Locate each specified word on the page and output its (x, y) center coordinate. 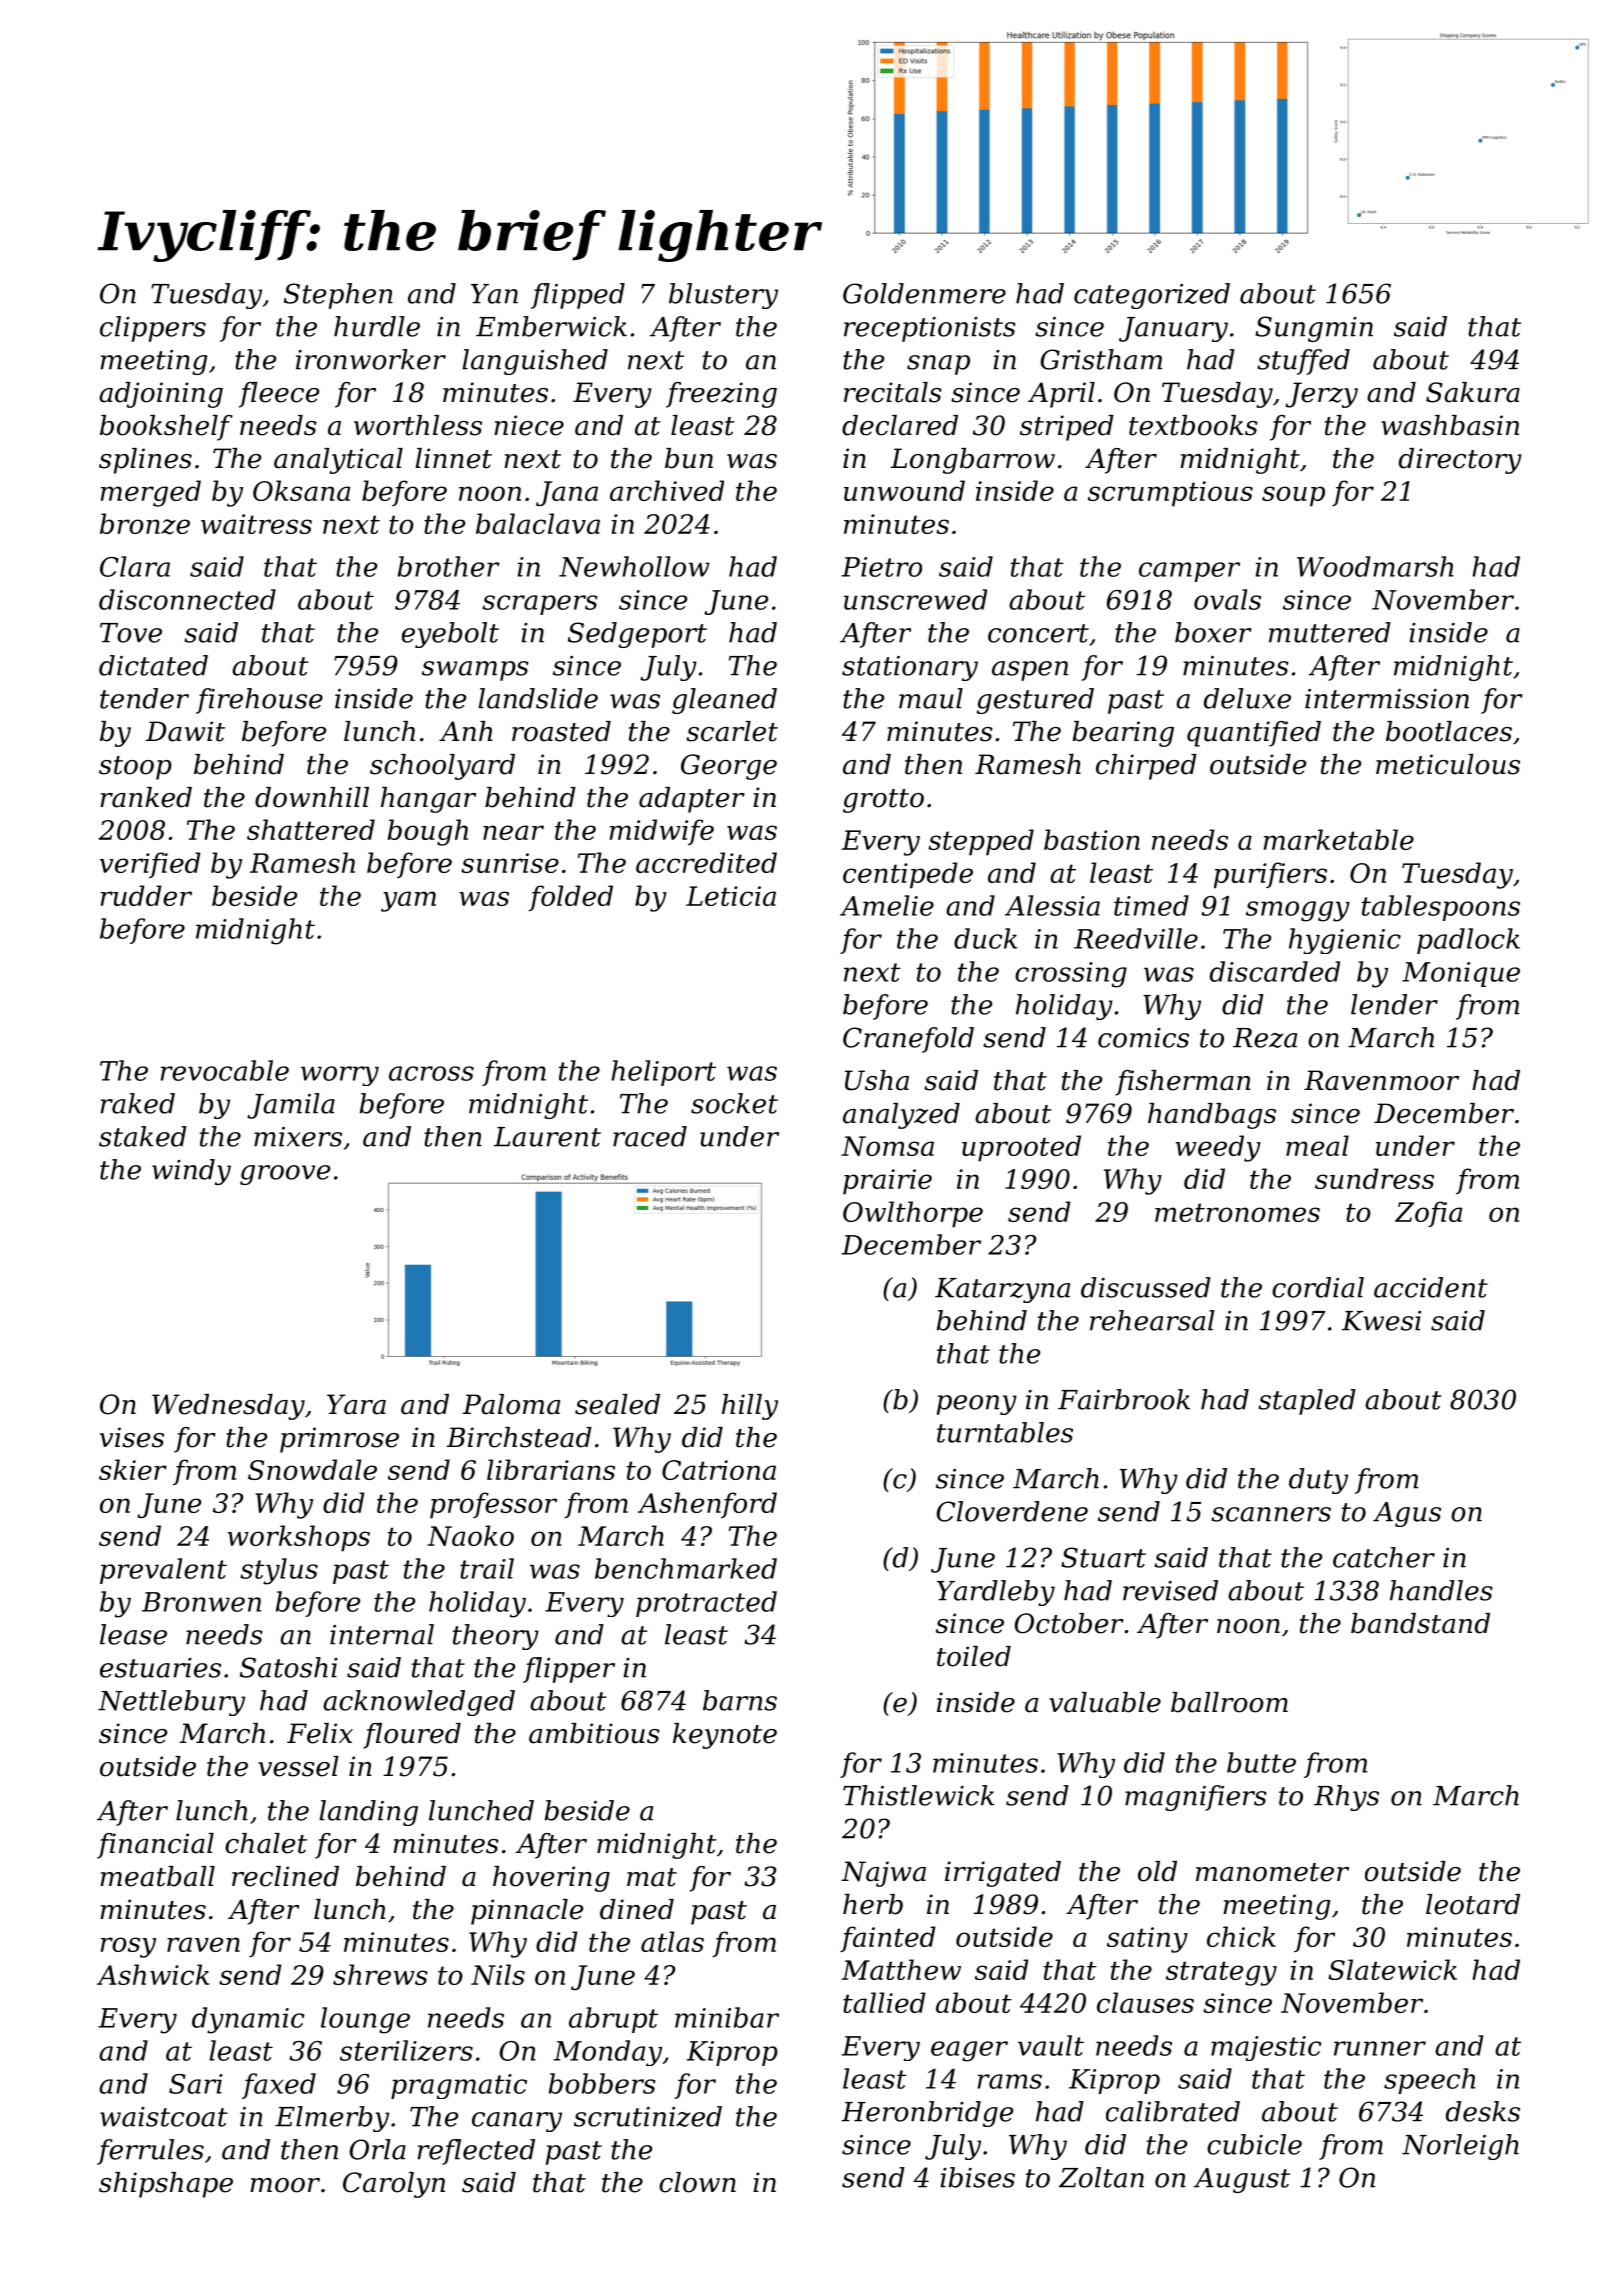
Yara (356, 1404)
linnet (453, 458)
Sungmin (1314, 329)
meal (1317, 1145)
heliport (663, 1073)
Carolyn (394, 2185)
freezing (721, 395)
